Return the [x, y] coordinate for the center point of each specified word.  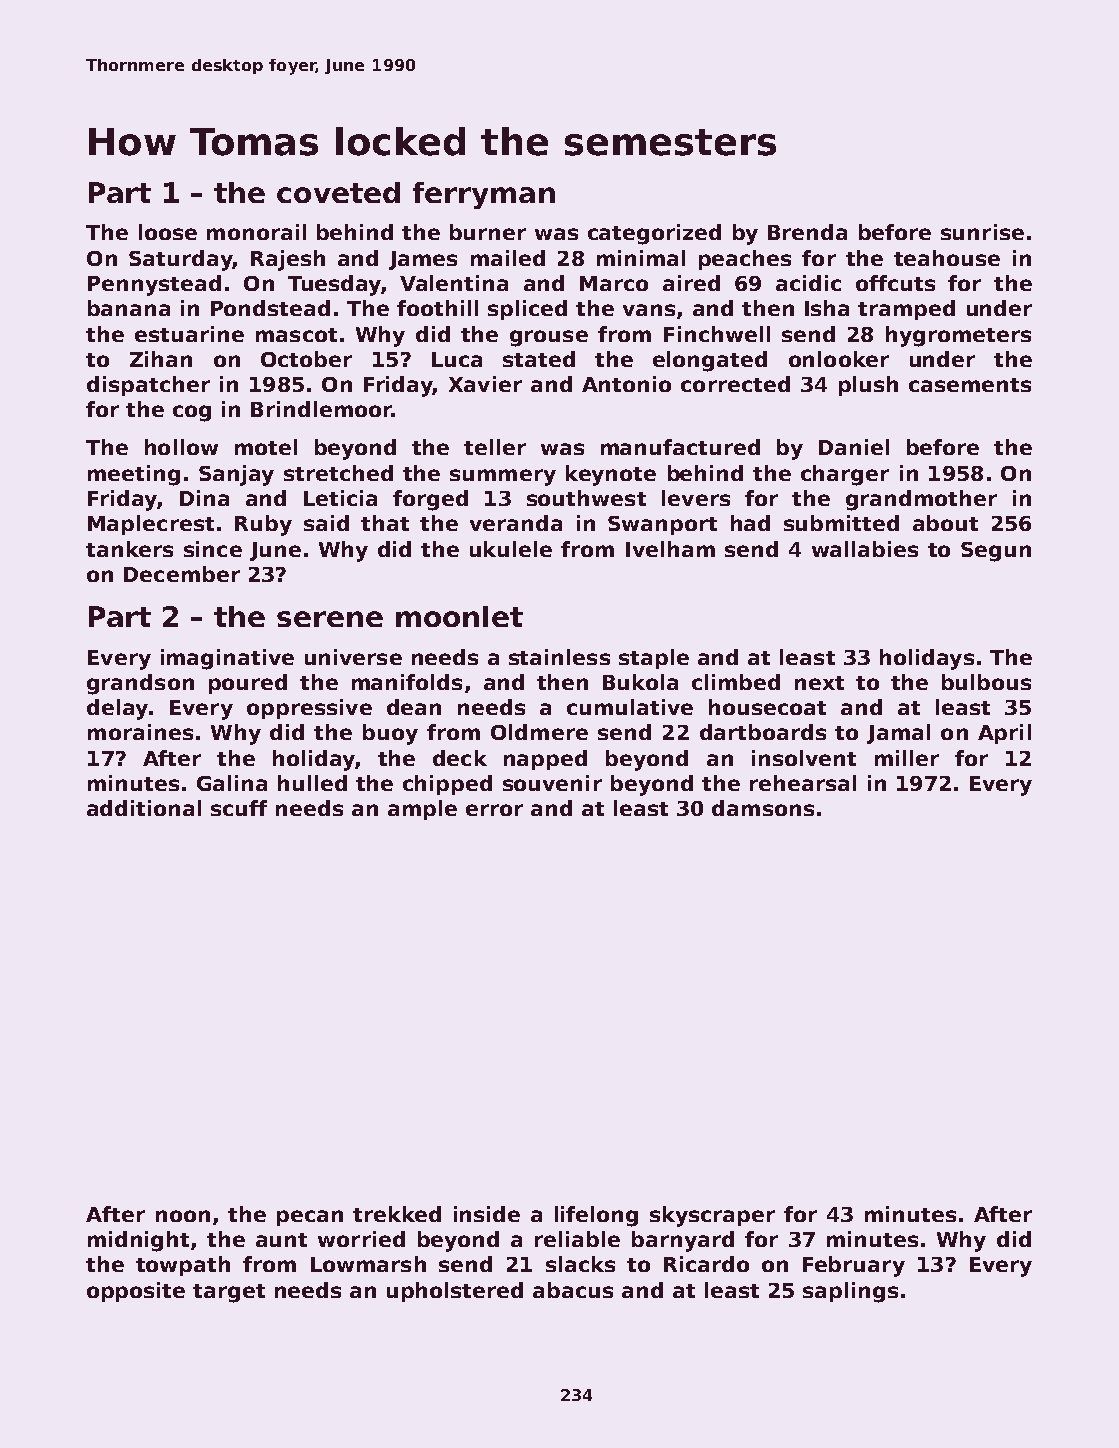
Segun [996, 552]
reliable [577, 1239]
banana [129, 308]
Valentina [454, 283]
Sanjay [236, 475]
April [1004, 734]
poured [248, 684]
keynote [611, 475]
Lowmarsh [368, 1264]
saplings [850, 1292]
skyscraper [712, 1216]
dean [414, 707]
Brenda [807, 232]
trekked [397, 1214]
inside [487, 1214]
